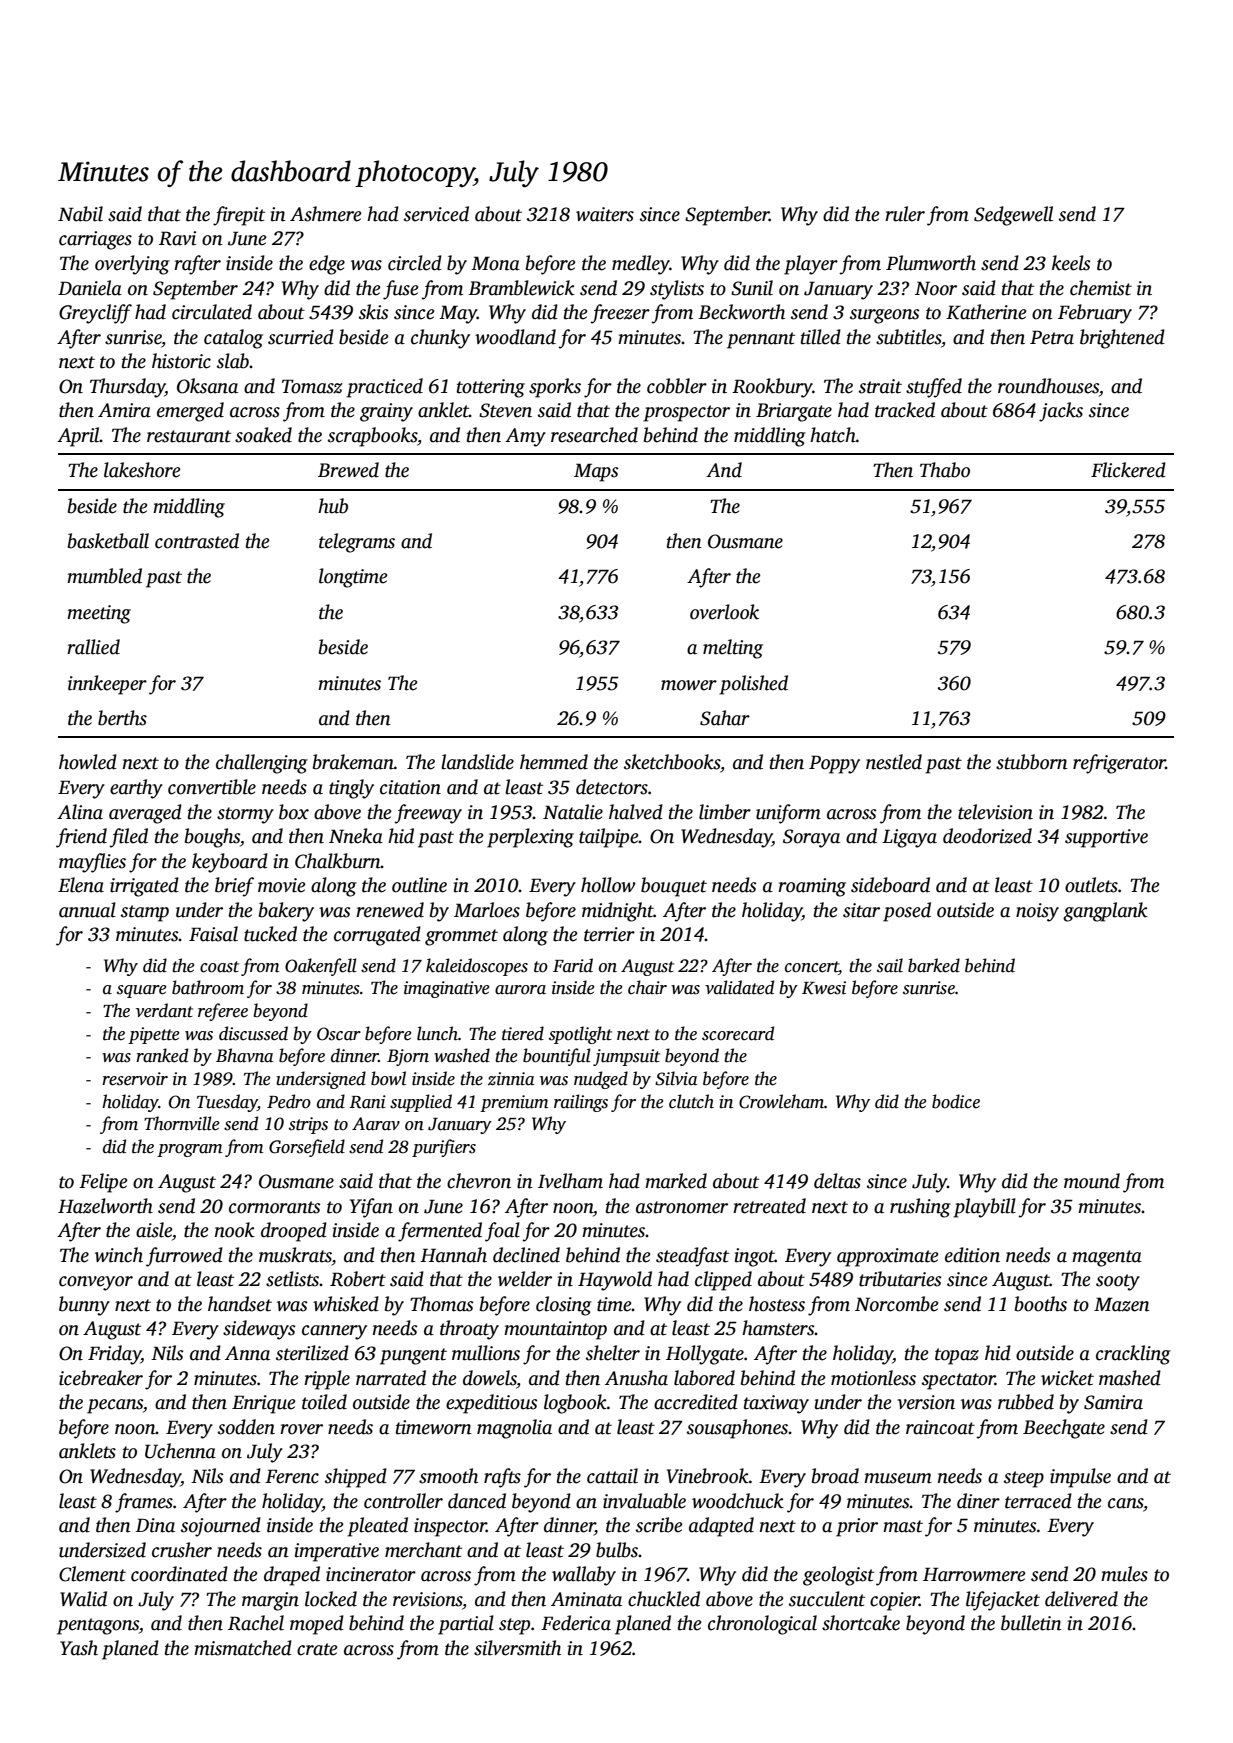  What do you see at coordinates (894, 762) in the document?
I see `nestled` at bounding box center [894, 762].
